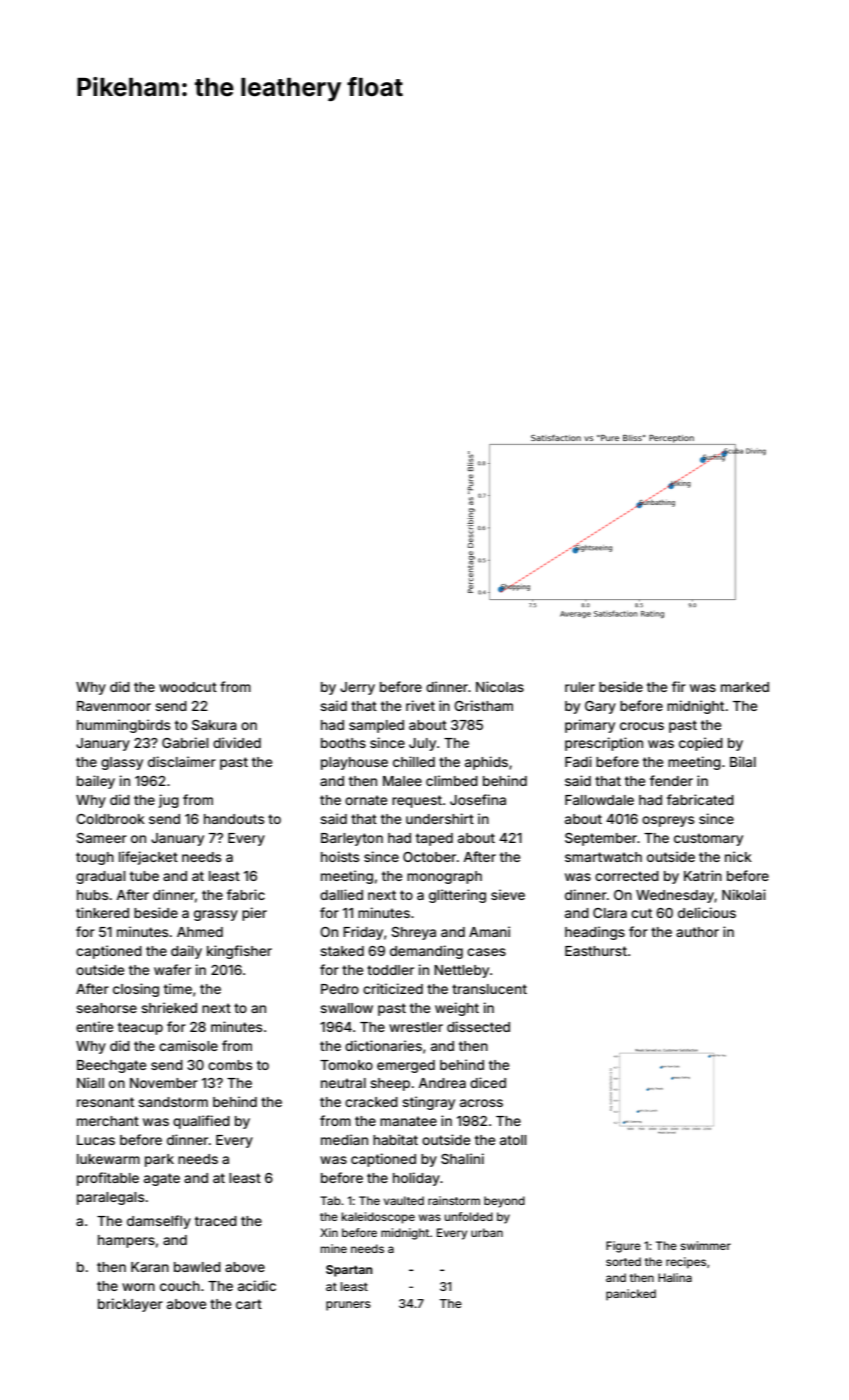  I want to click on author, so click(697, 932).
